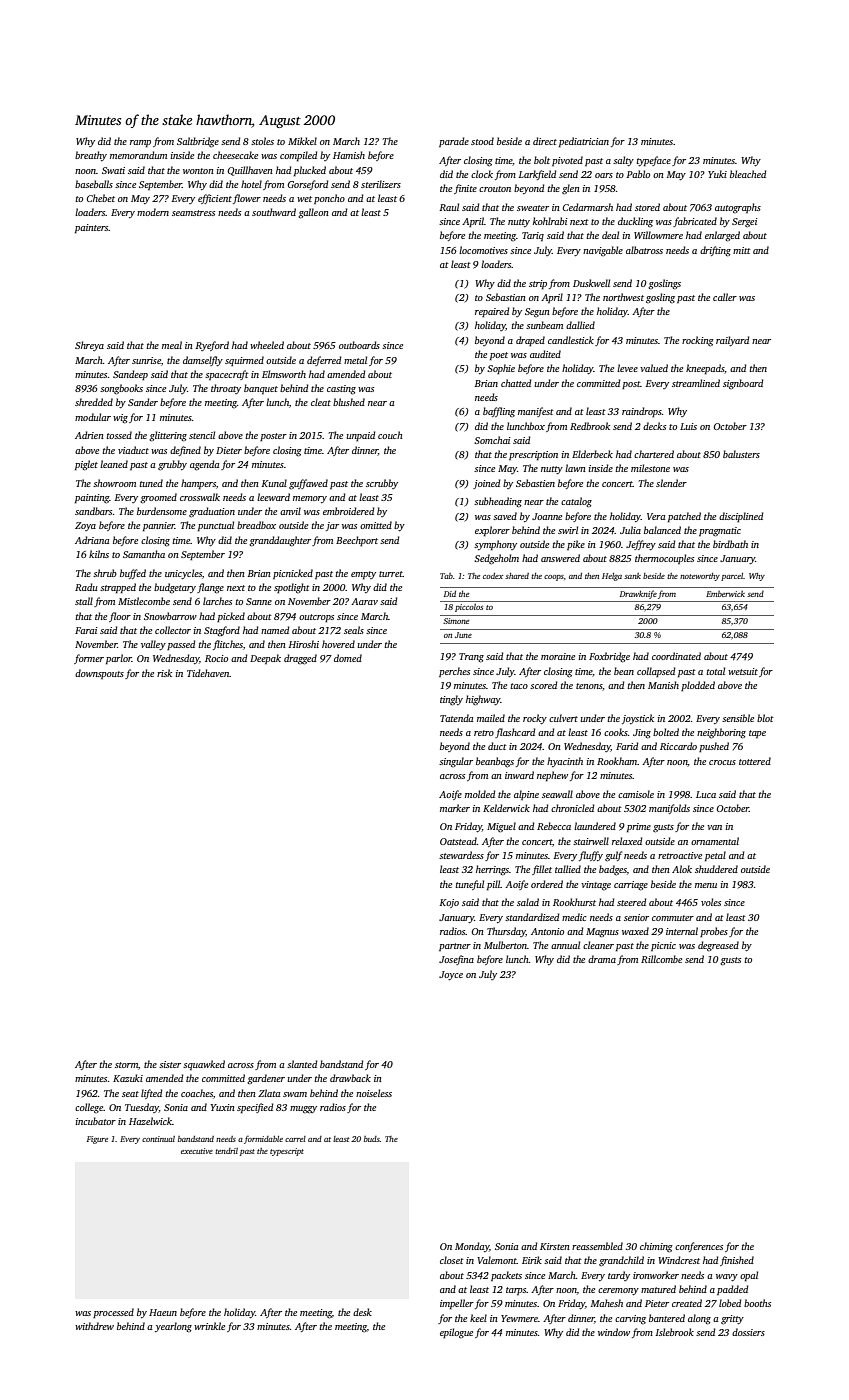  What do you see at coordinates (647, 207) in the screenshot?
I see `stored` at bounding box center [647, 207].
